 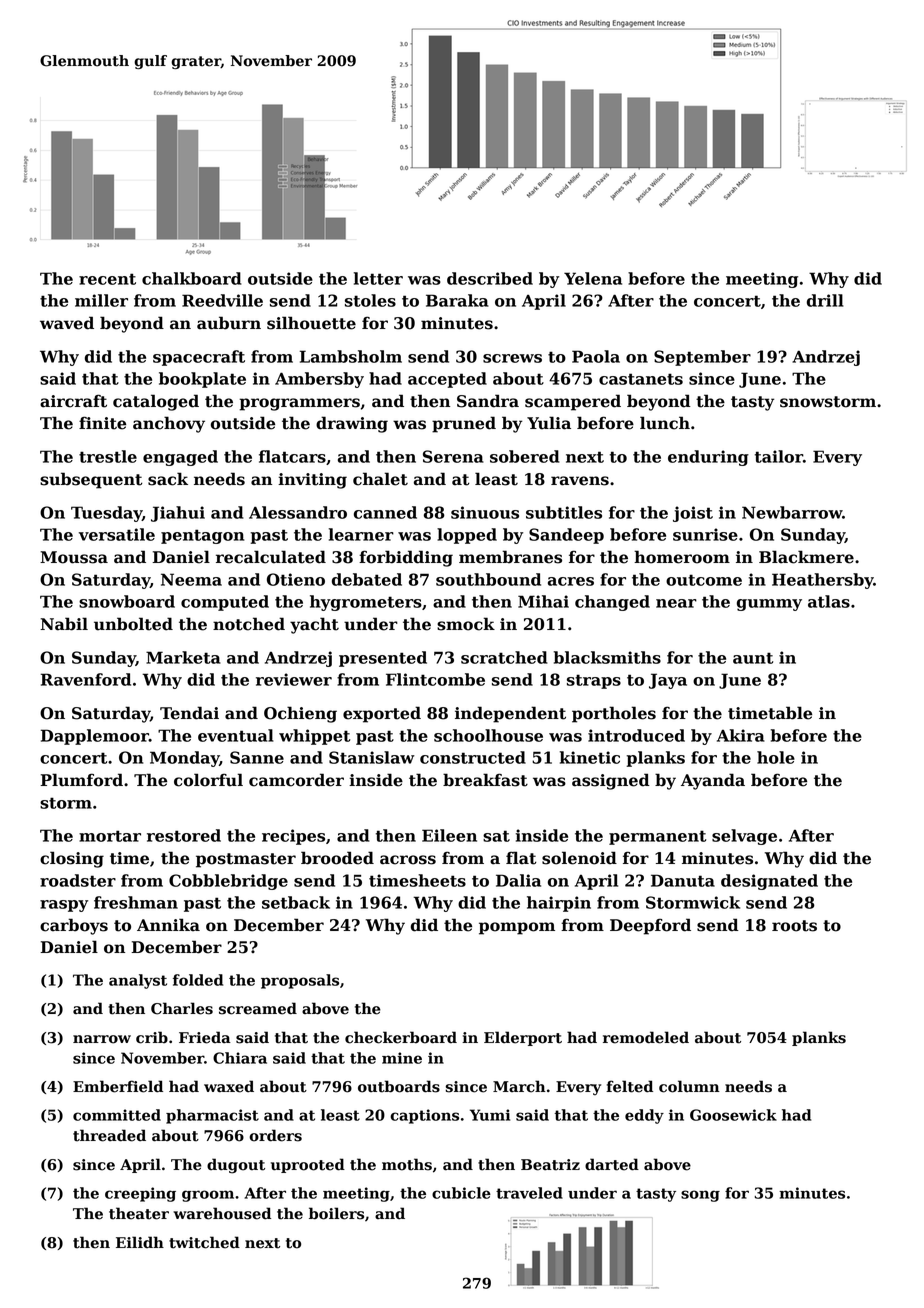 What do you see at coordinates (72, 859) in the screenshot?
I see `closing` at bounding box center [72, 859].
